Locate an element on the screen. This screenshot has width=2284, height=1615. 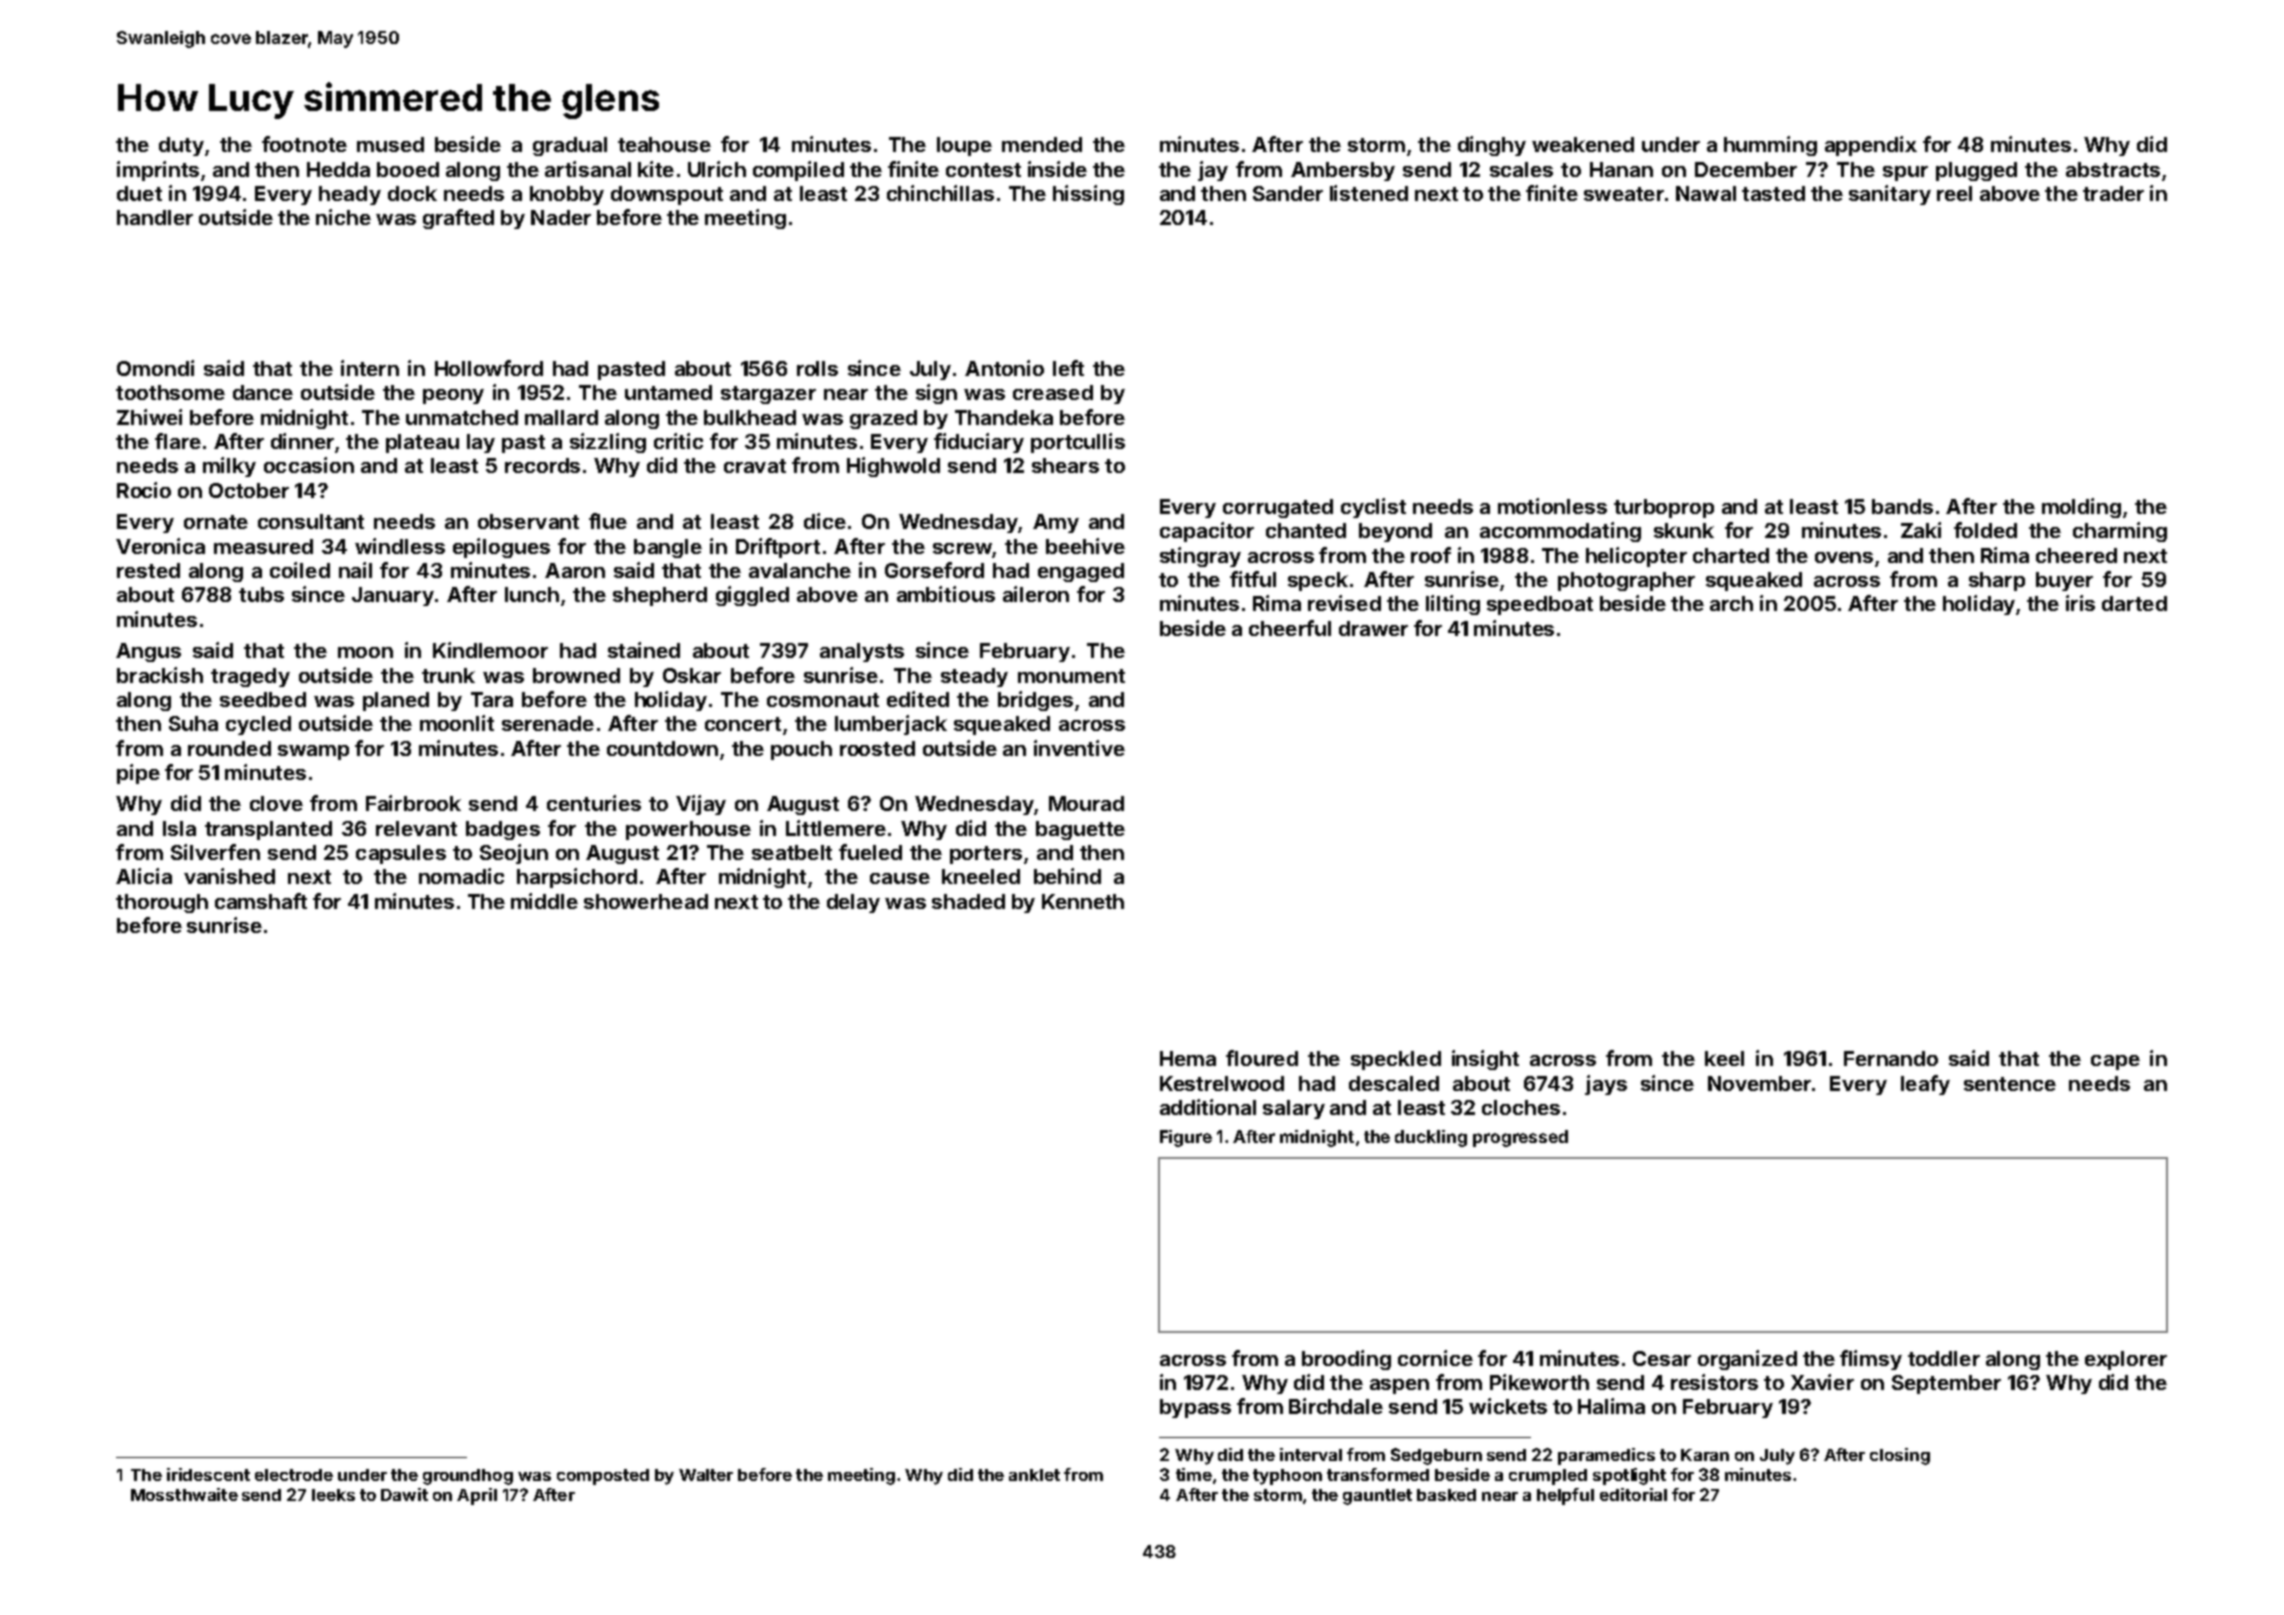
April is located at coordinates (477, 1496).
